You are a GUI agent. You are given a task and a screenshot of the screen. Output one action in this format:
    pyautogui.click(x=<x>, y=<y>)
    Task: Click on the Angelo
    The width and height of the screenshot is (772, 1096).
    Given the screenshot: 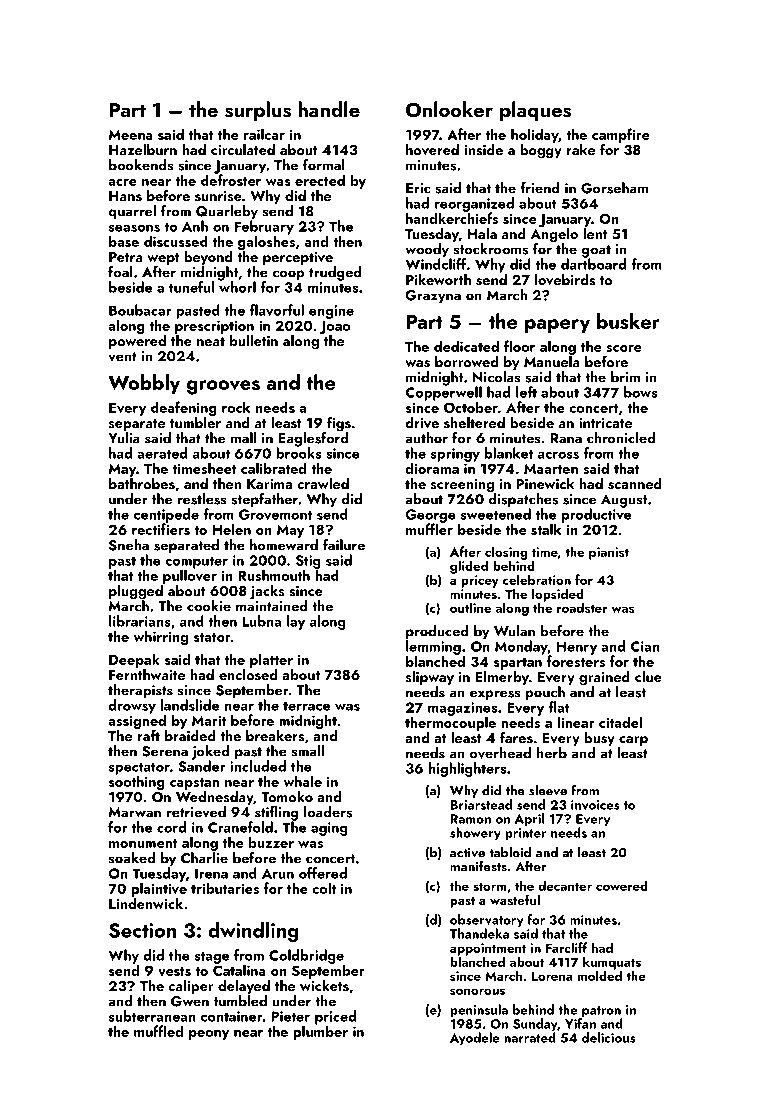 What is the action you would take?
    pyautogui.click(x=554, y=235)
